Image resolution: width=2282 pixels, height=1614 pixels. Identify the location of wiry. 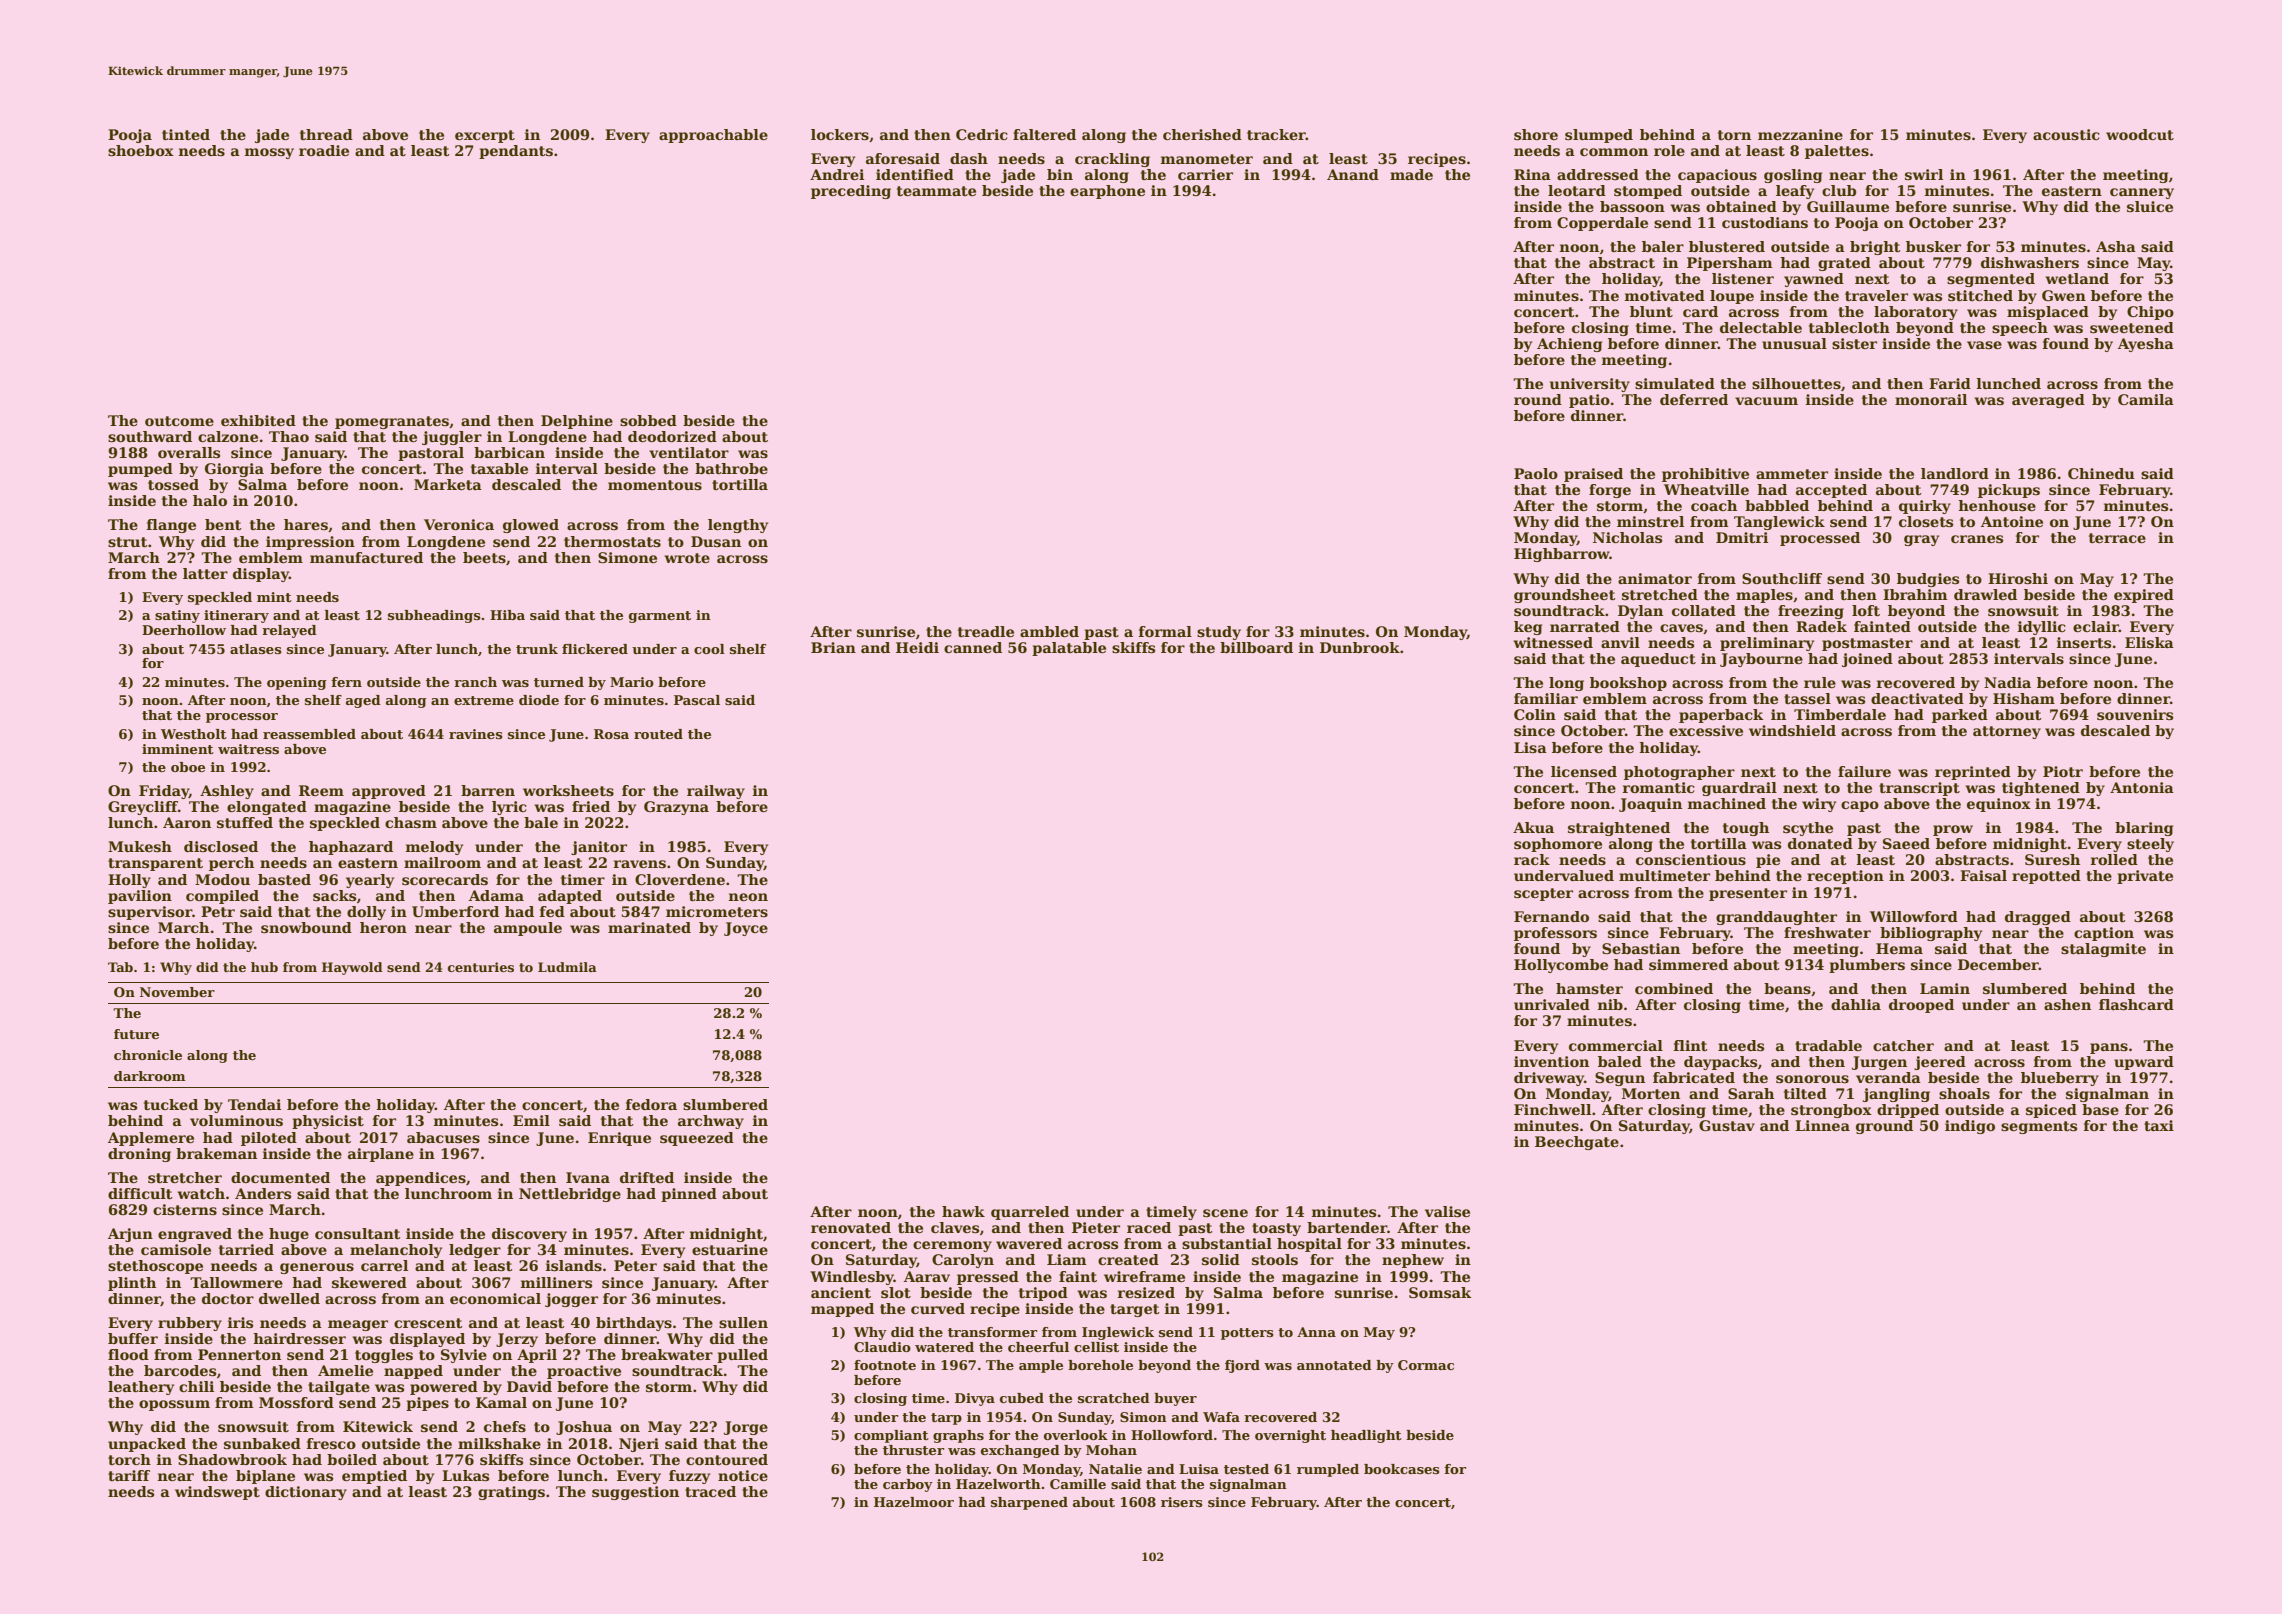
(1819, 805).
